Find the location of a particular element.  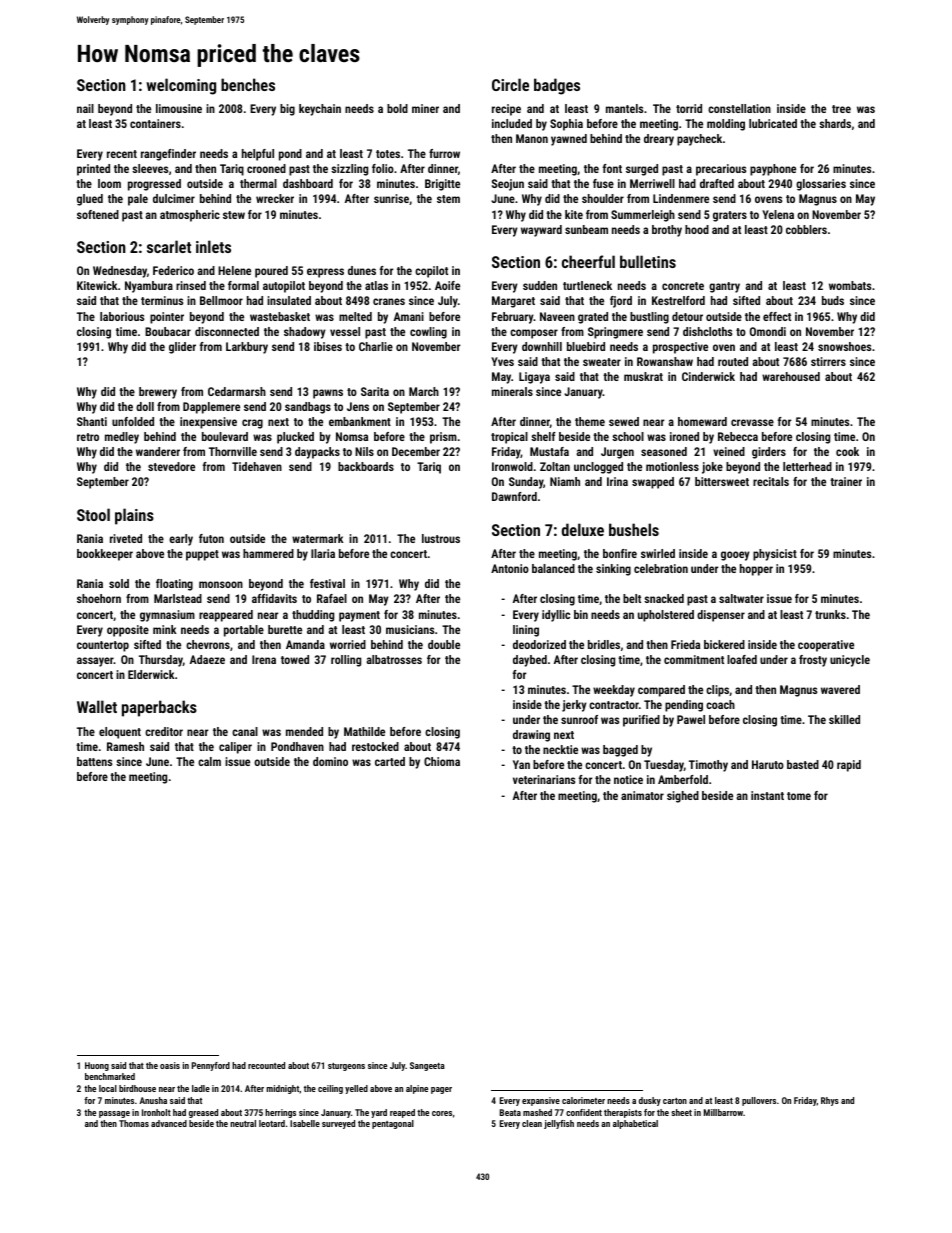

battens is located at coordinates (94, 761).
